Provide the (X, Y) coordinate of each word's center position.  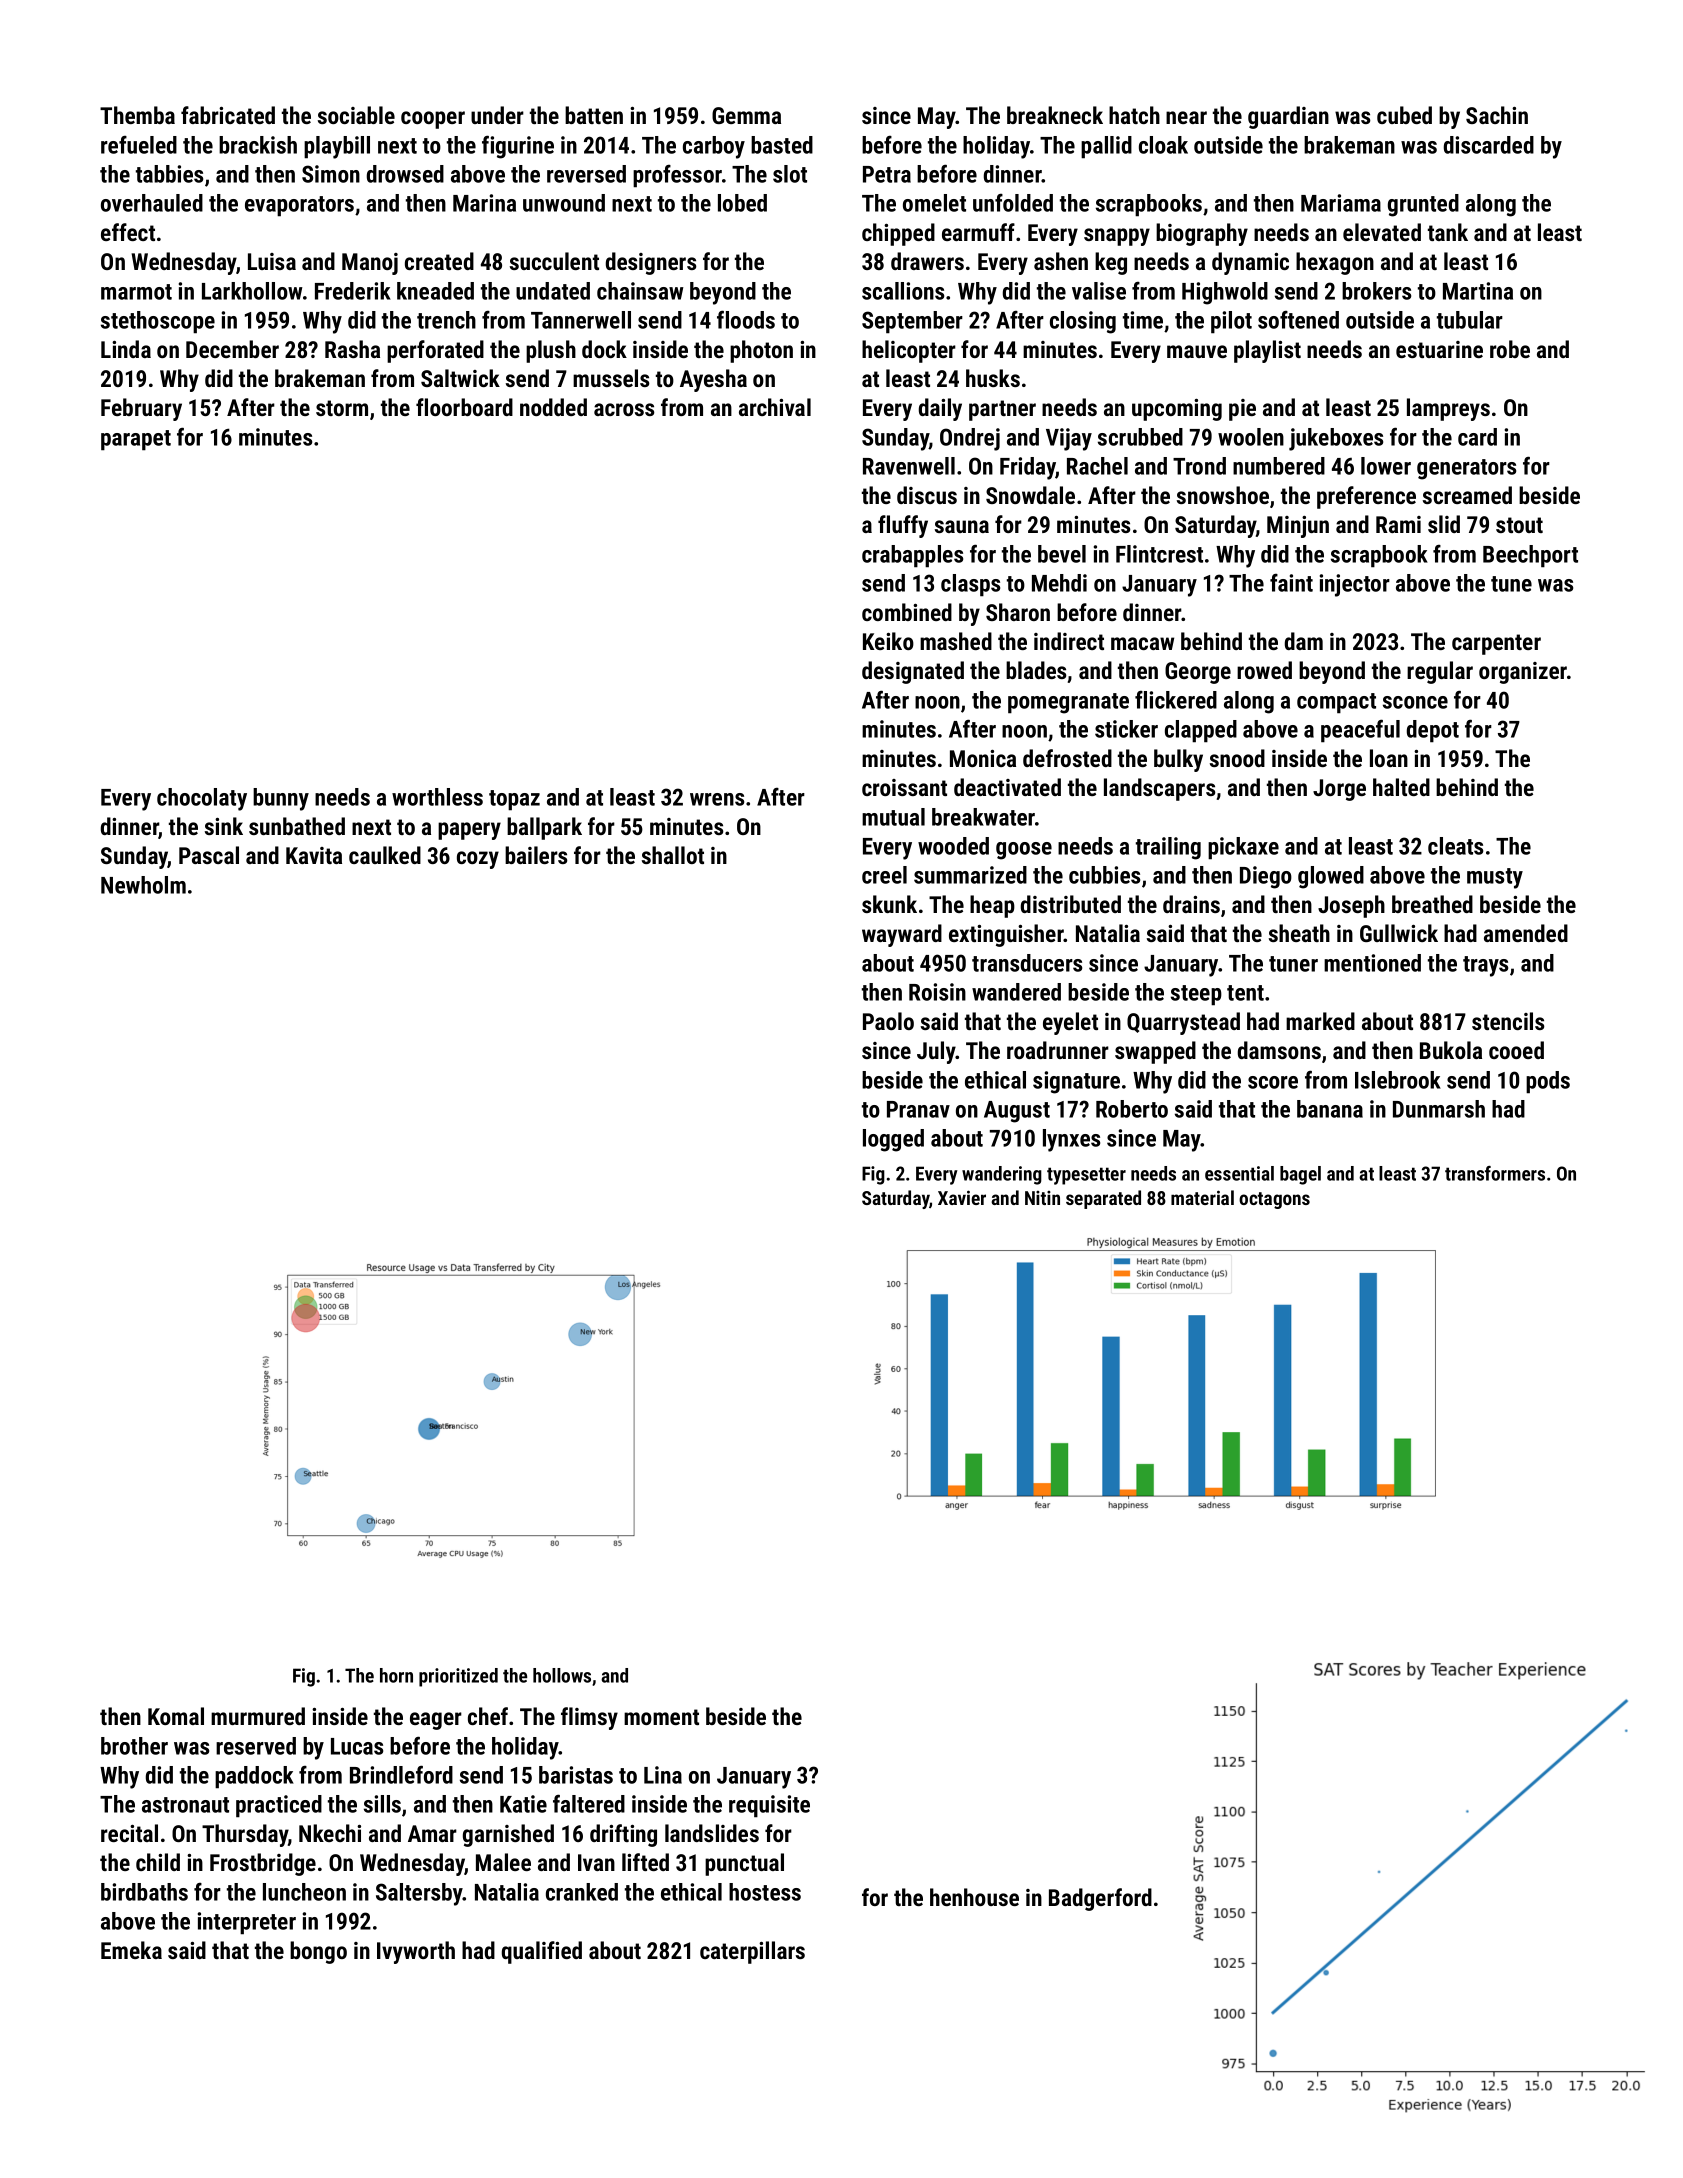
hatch (1134, 115)
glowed (1331, 877)
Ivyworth (416, 1952)
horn (396, 1675)
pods (1548, 1082)
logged (893, 1140)
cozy (478, 860)
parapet (136, 440)
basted (782, 145)
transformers (1495, 1173)
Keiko (888, 641)
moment (661, 1717)
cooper (433, 120)
